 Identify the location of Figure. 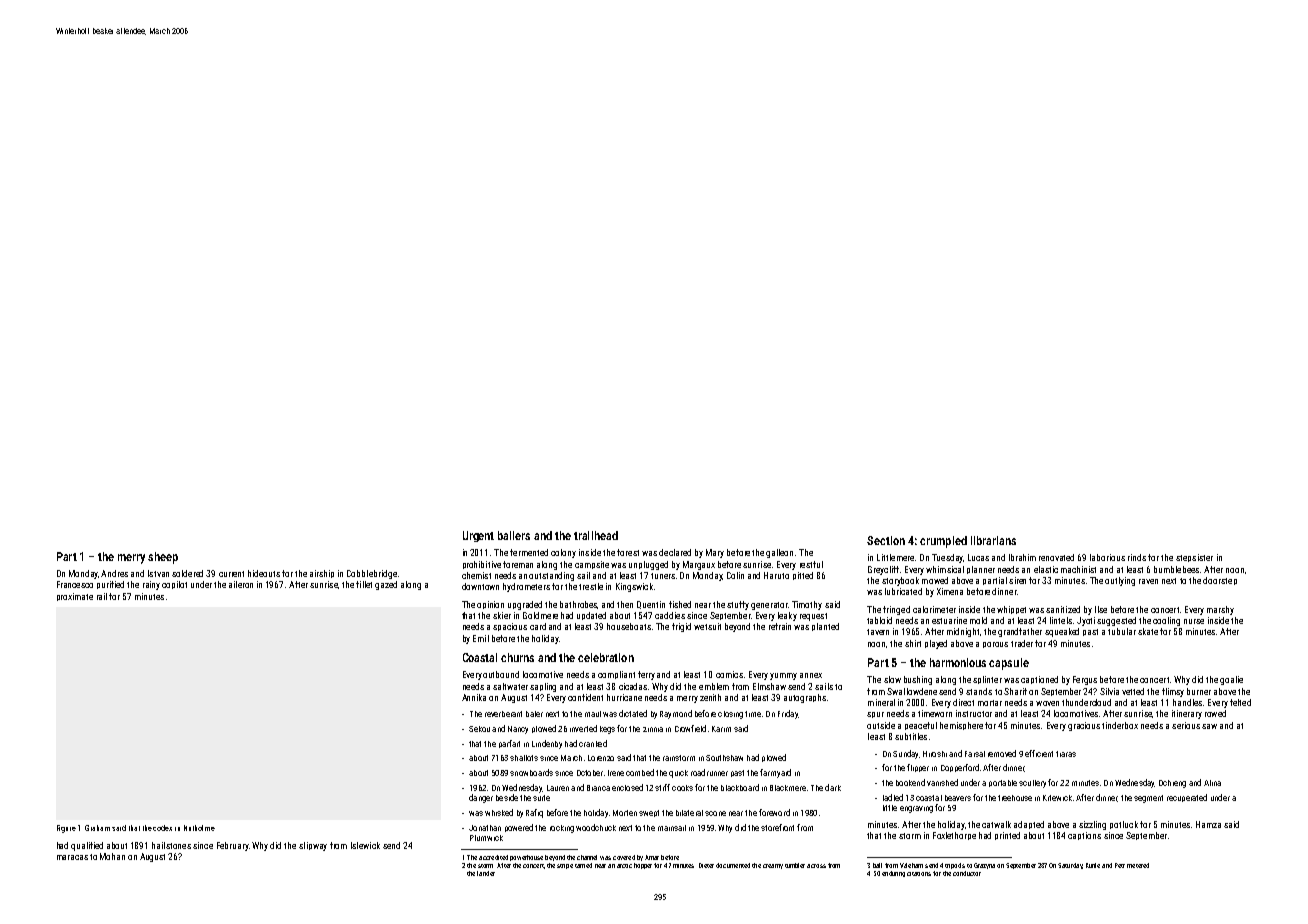
(66, 829).
